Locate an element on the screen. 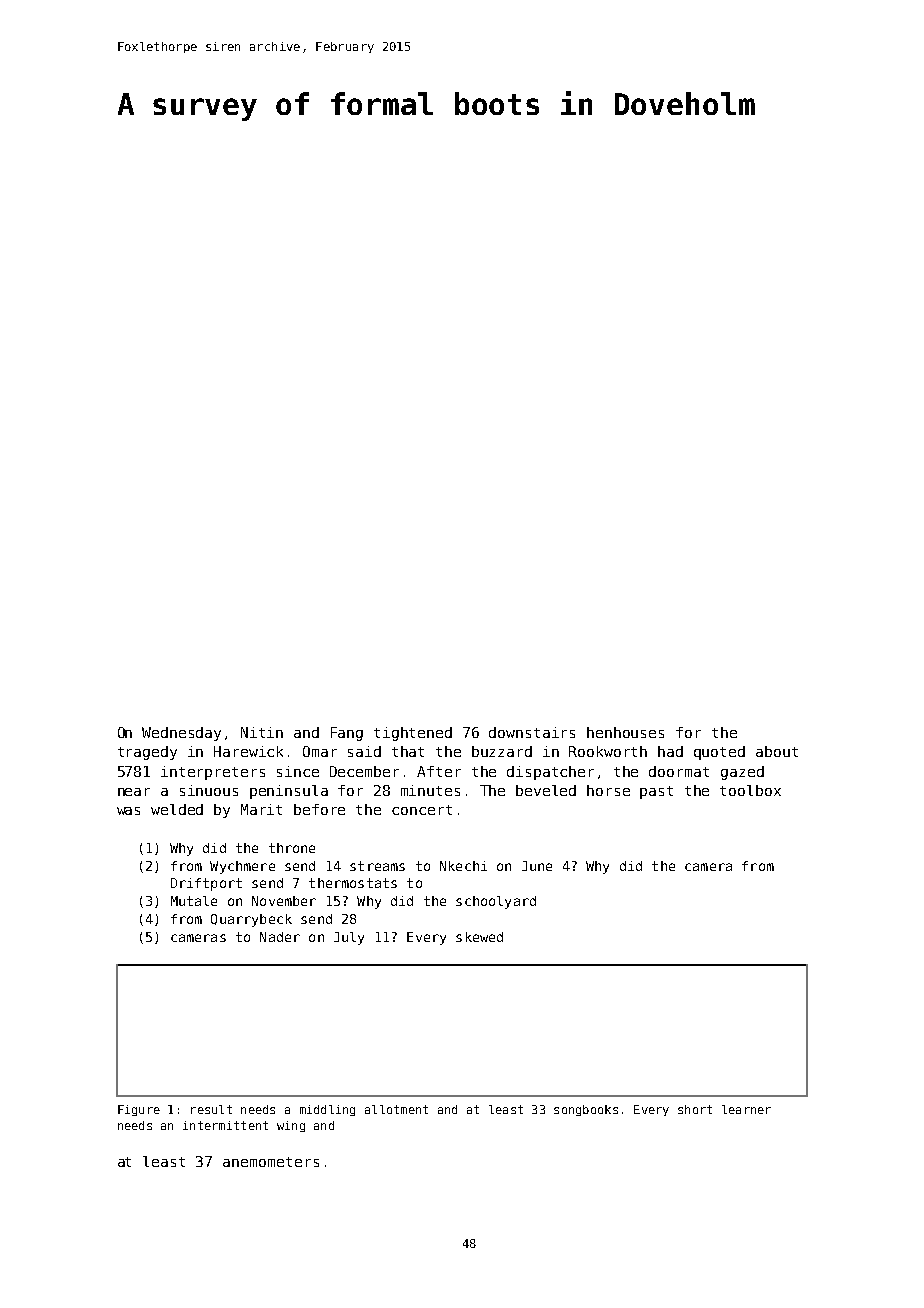 This screenshot has width=924, height=1308. anemometers is located at coordinates (271, 1162).
